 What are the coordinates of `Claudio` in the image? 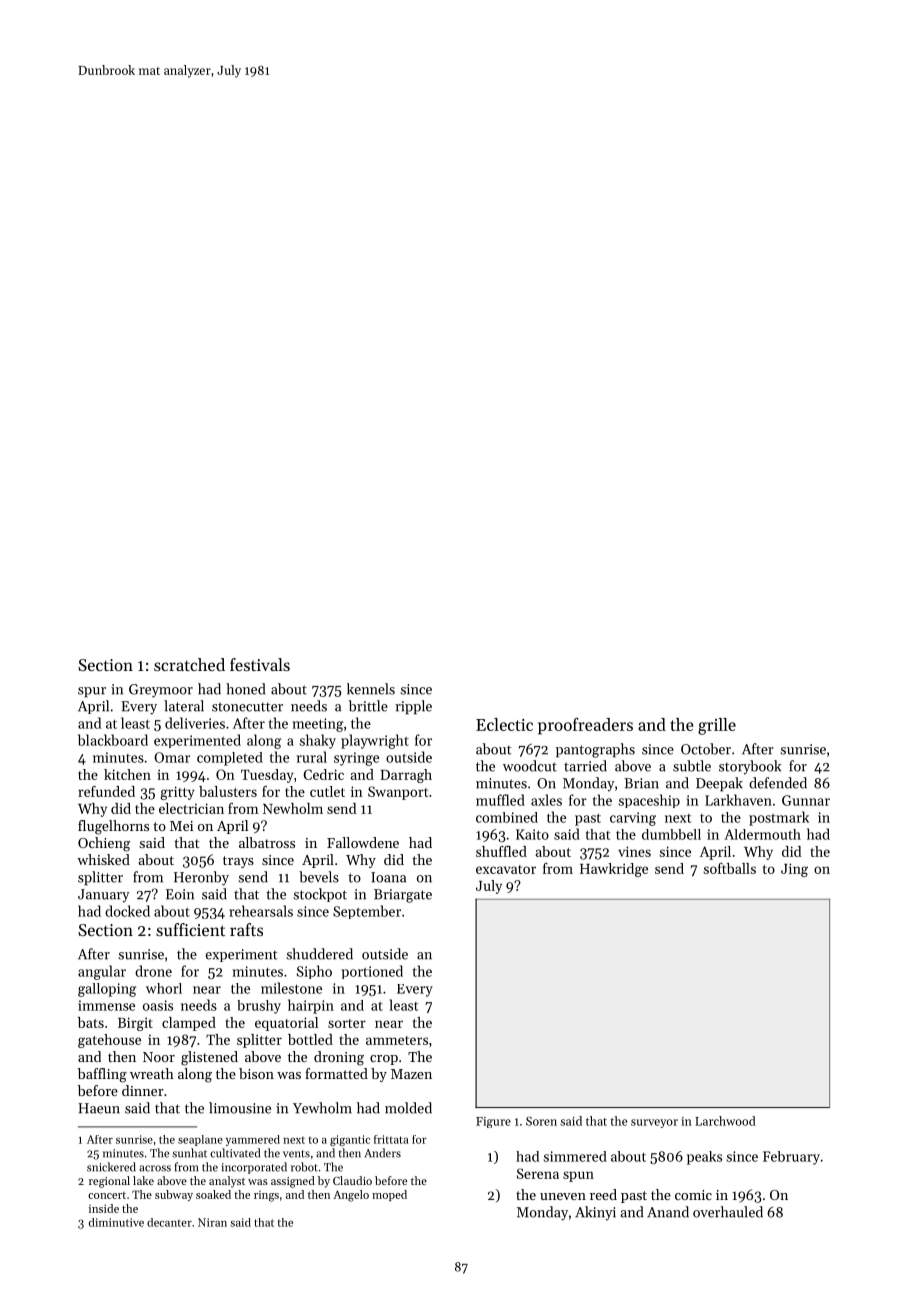 It's located at (352, 1180).
